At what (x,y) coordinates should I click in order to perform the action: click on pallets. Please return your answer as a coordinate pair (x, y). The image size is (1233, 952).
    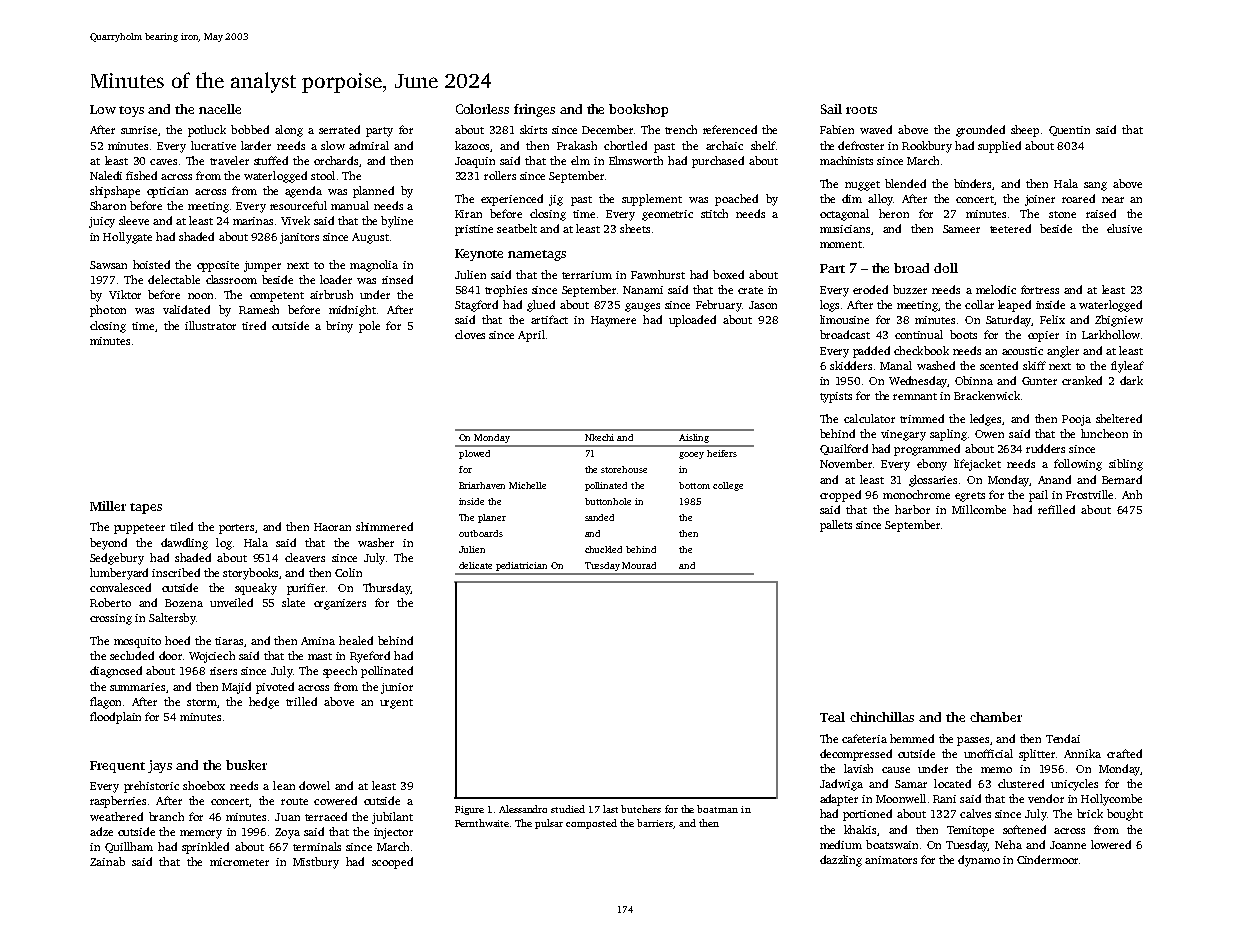
    Looking at the image, I should click on (836, 526).
